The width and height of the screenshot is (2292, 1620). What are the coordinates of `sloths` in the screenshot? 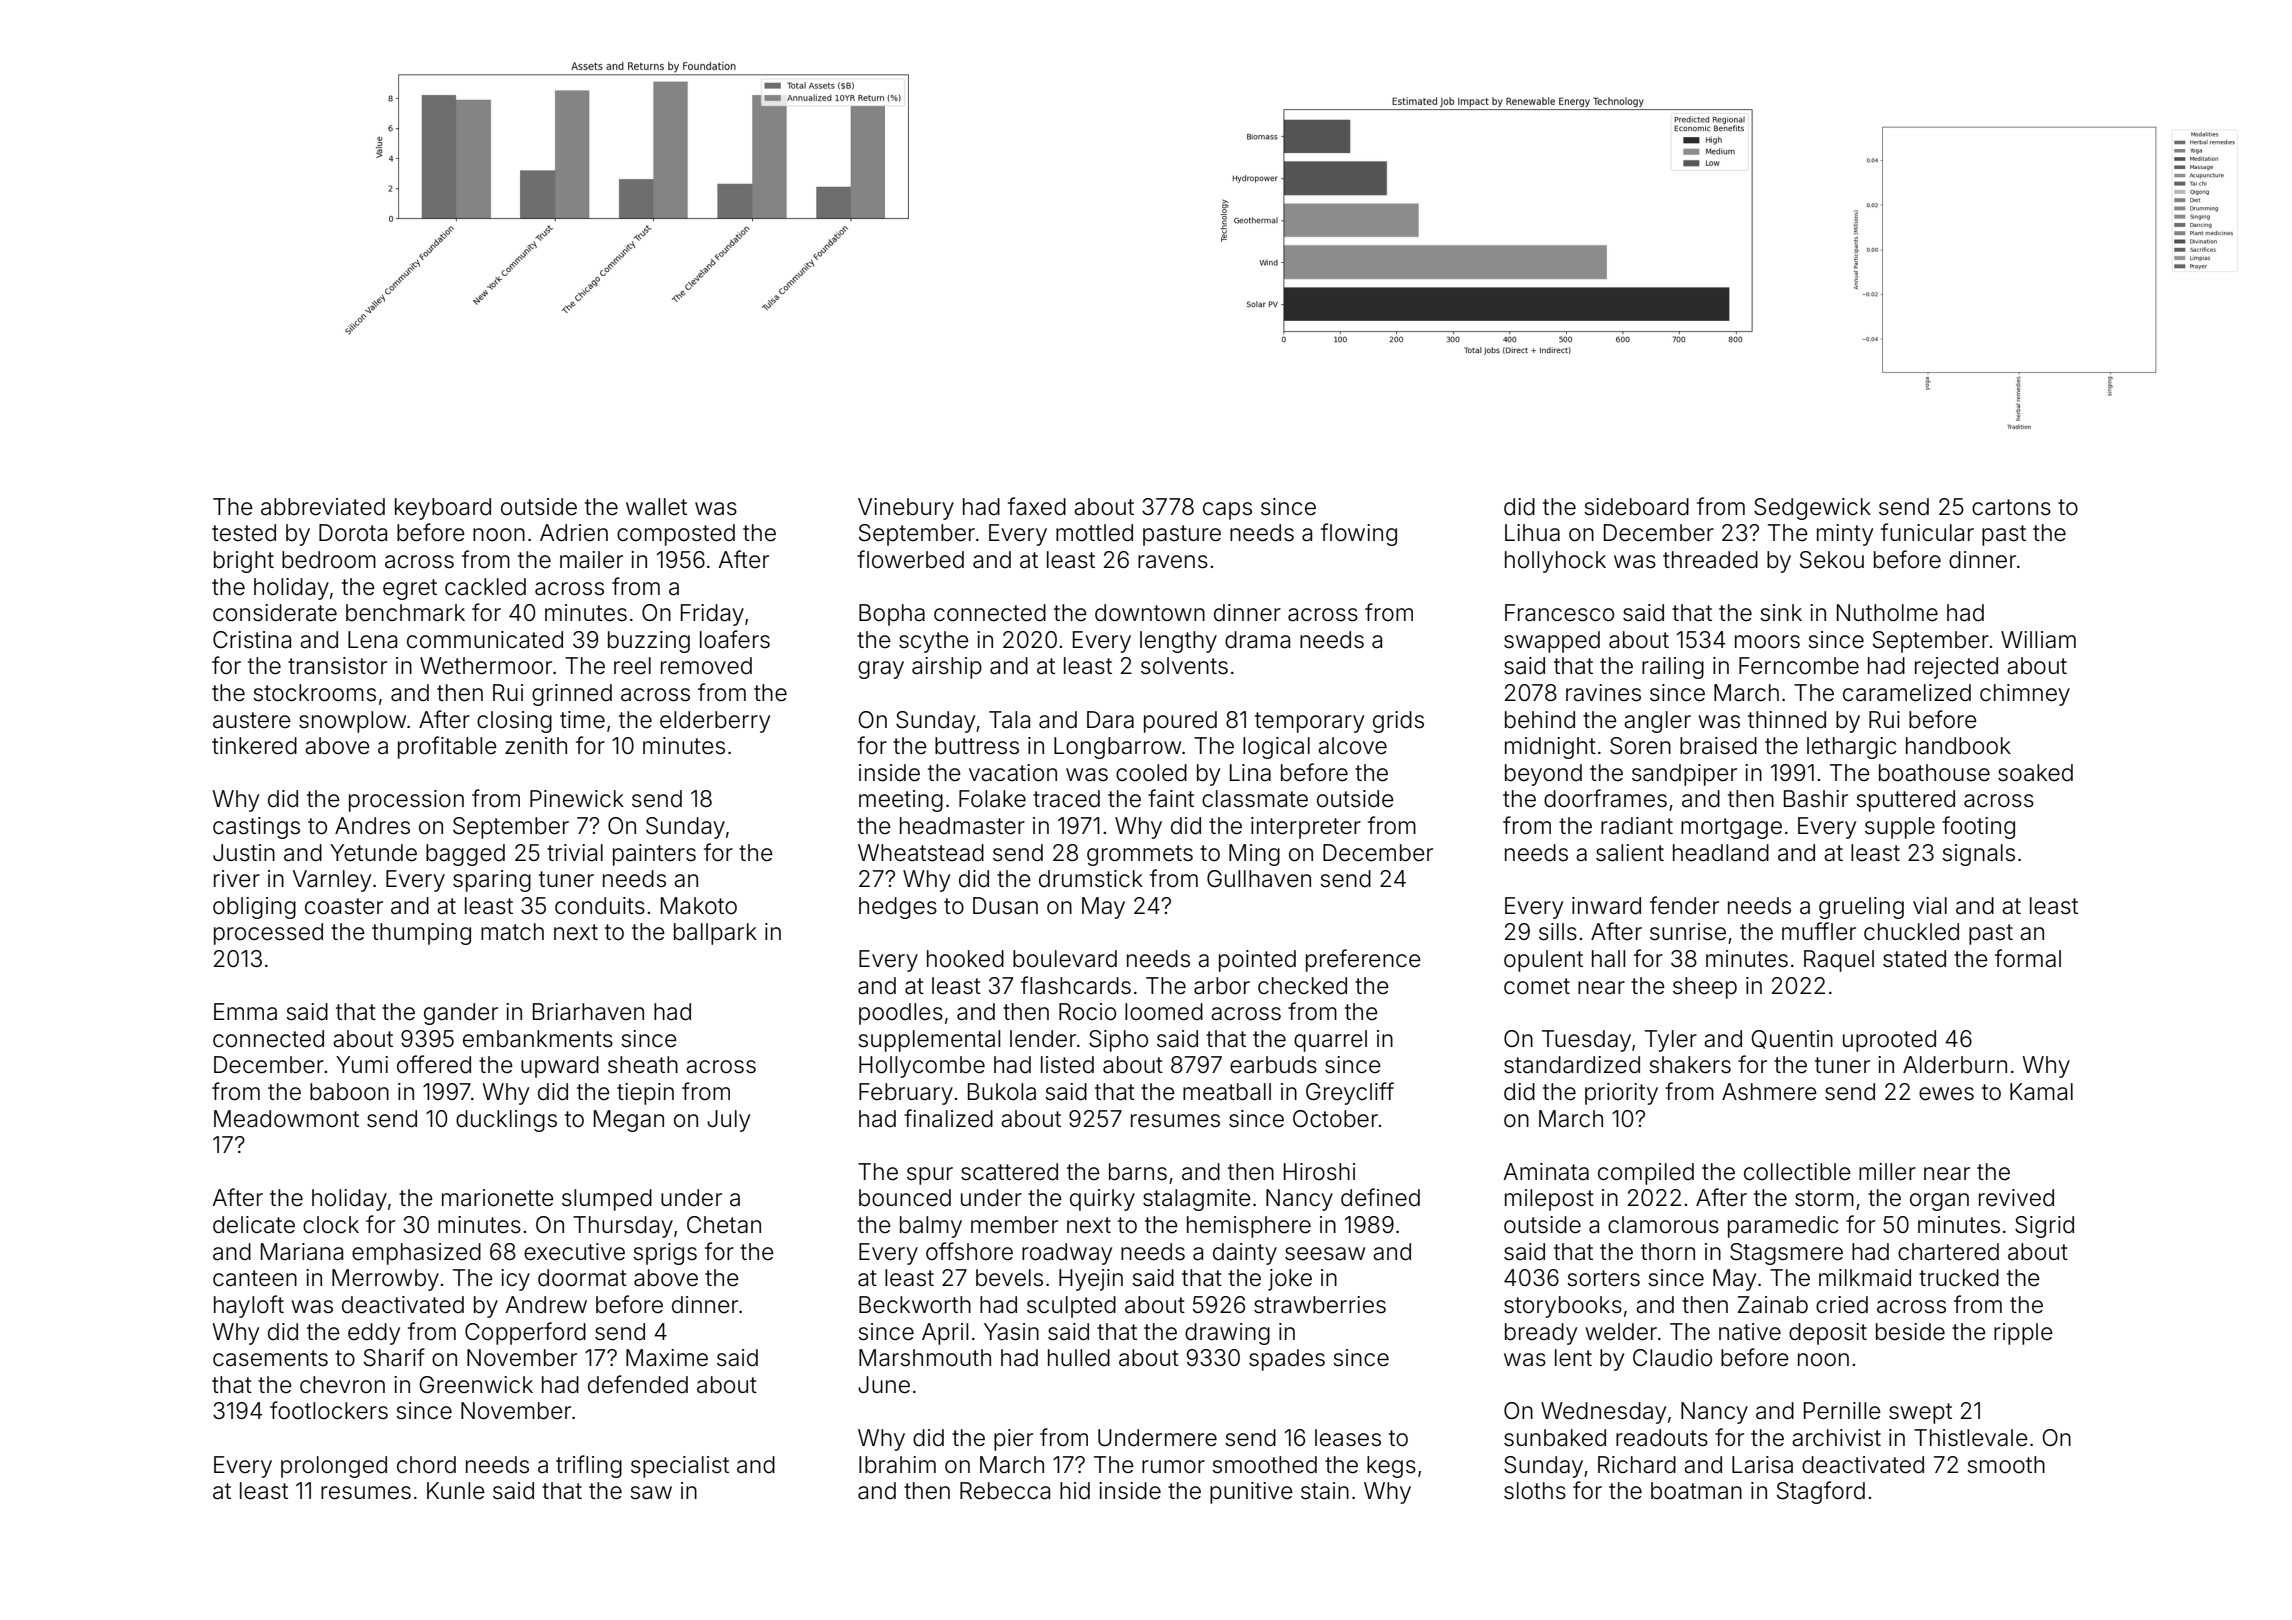 It's located at (1535, 1491).
